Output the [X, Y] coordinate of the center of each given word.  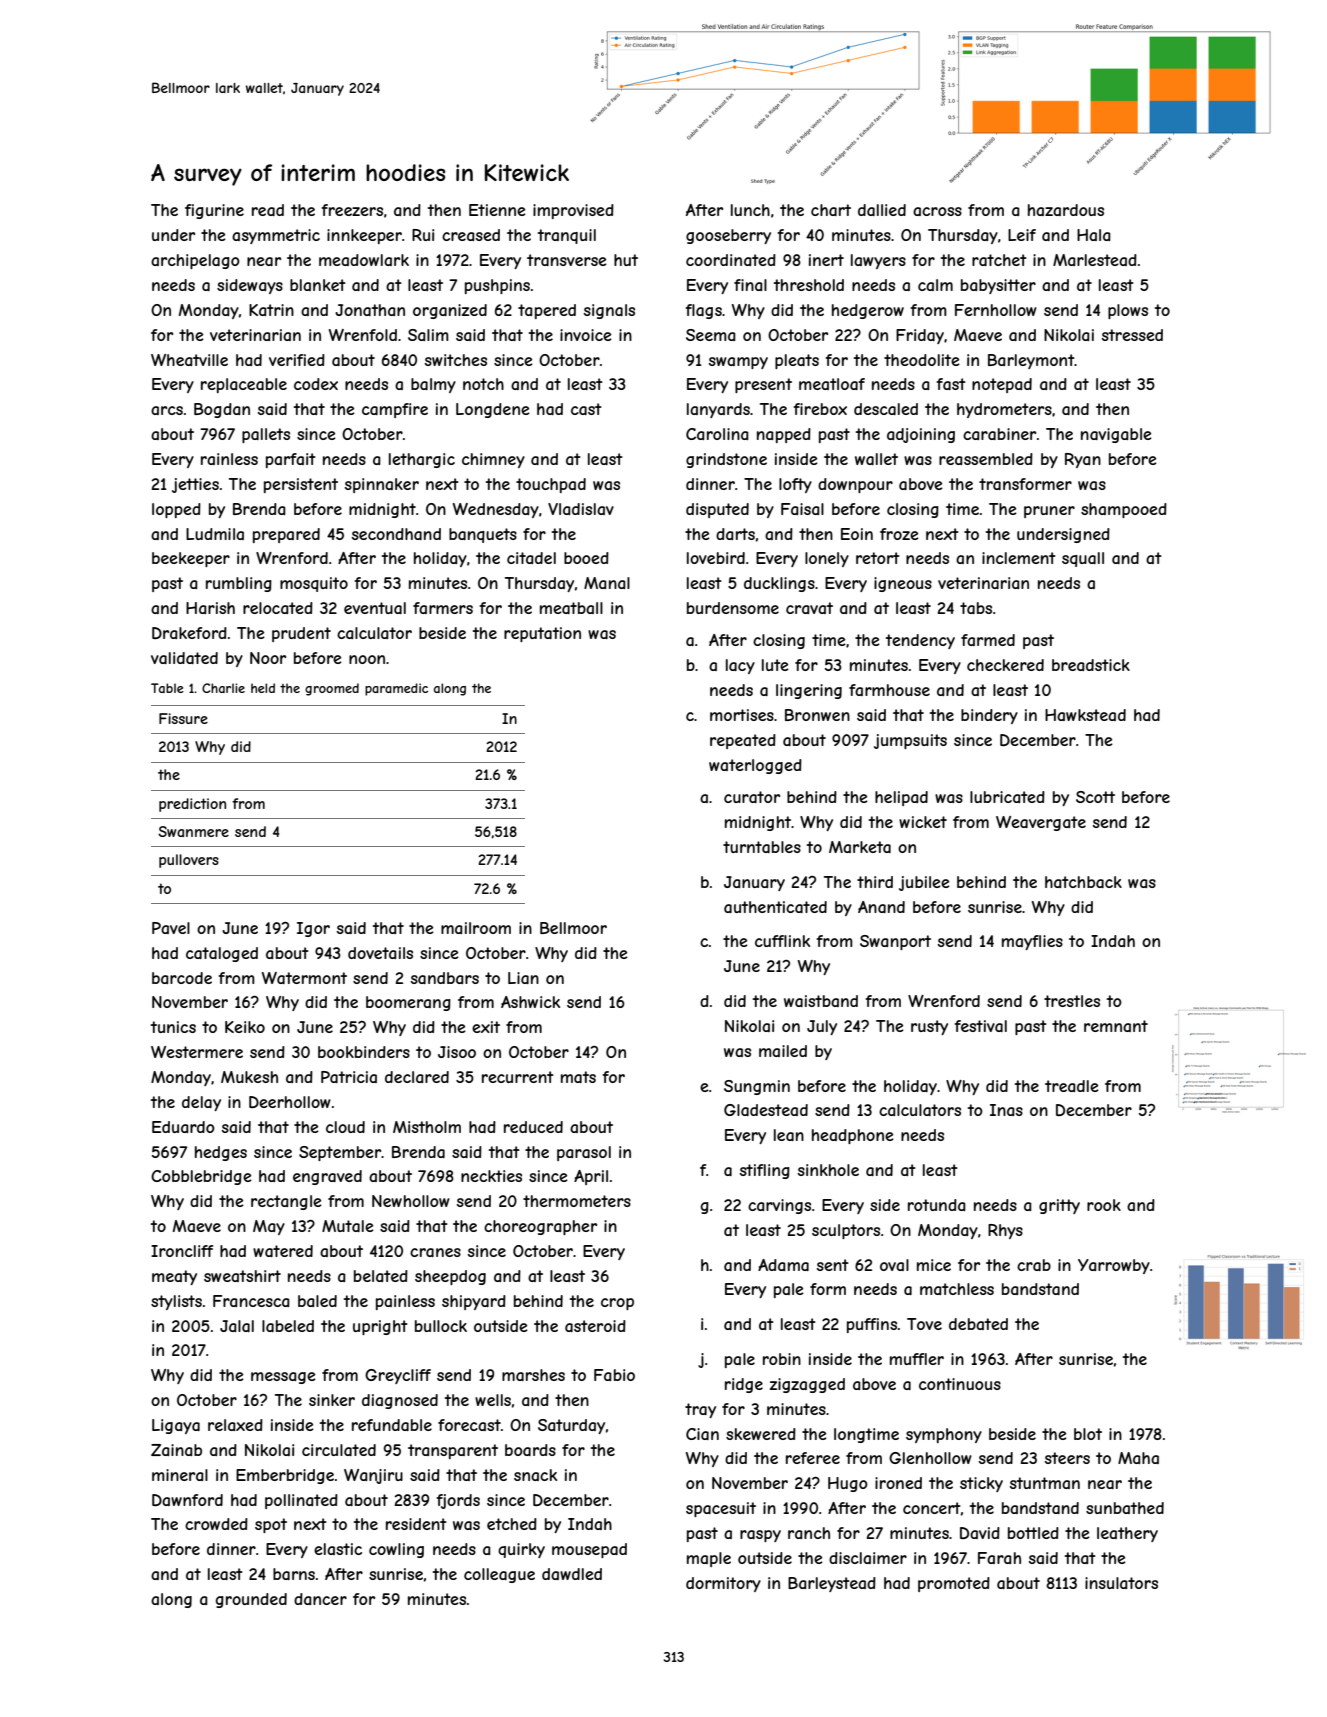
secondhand [396, 534]
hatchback [1083, 882]
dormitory [723, 1584]
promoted [954, 1584]
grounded [251, 1600]
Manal [607, 583]
